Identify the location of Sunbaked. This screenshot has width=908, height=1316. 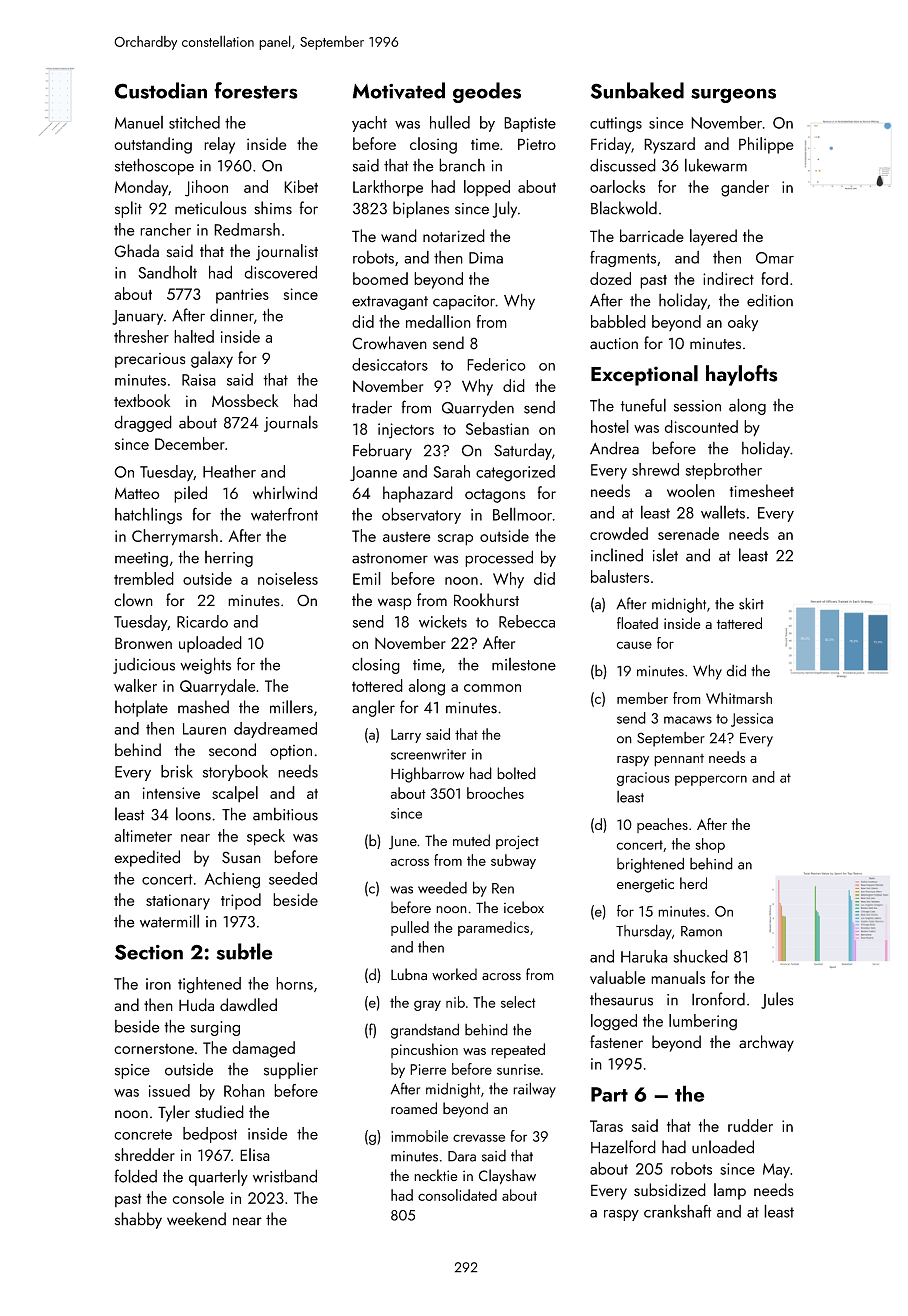
(637, 90).
